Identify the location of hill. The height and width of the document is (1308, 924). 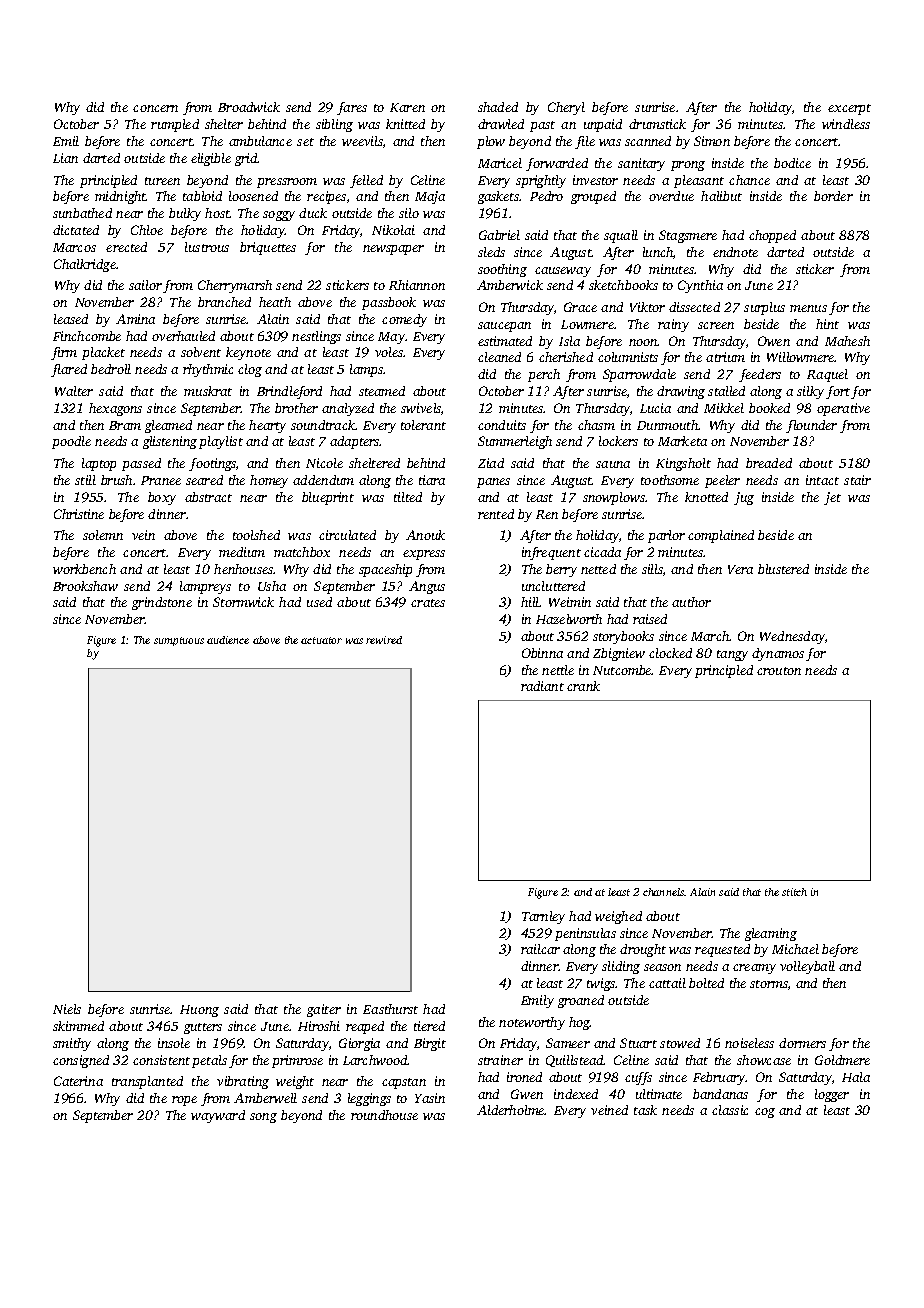
(530, 602).
